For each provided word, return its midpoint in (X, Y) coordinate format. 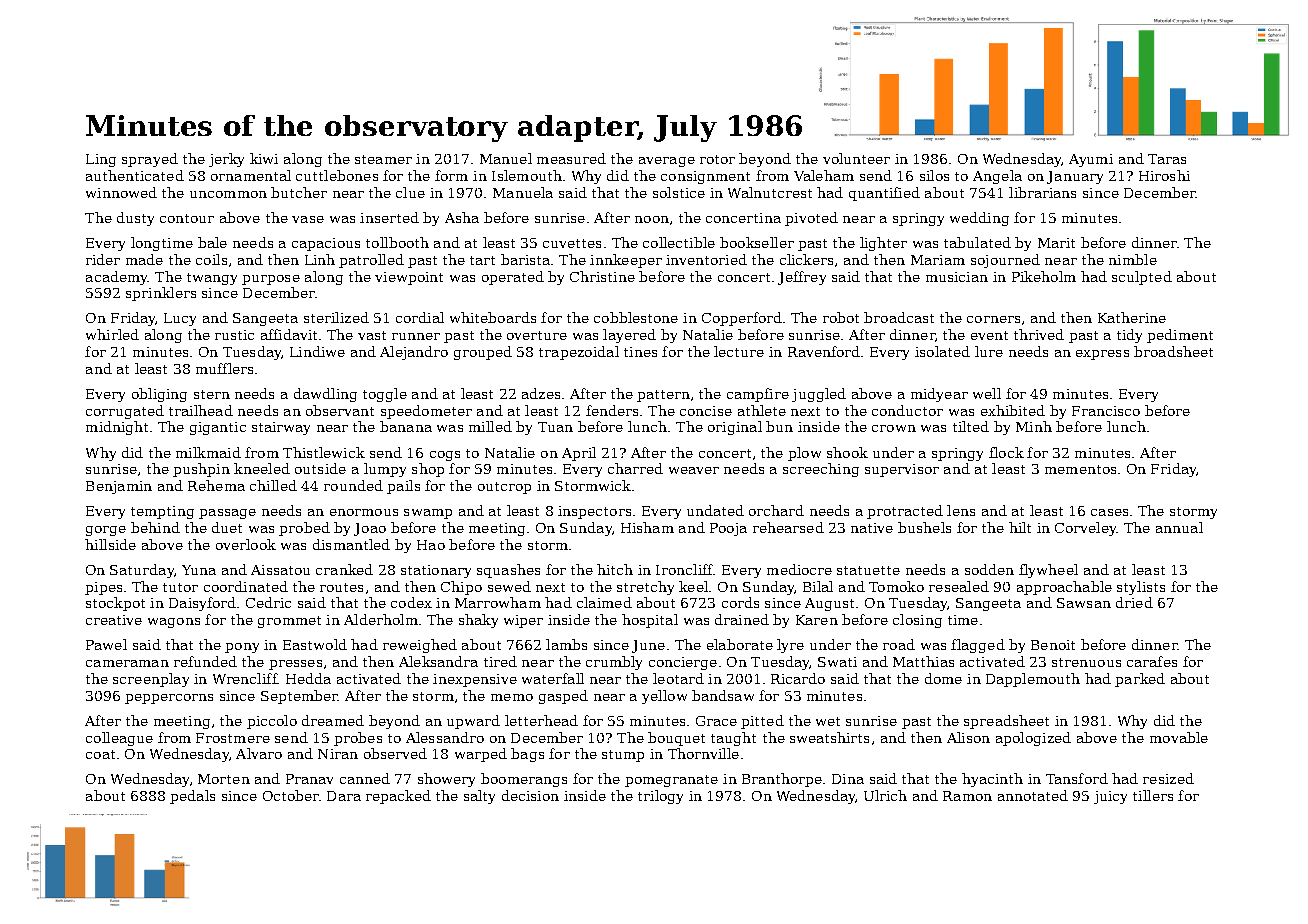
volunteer (856, 158)
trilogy (660, 797)
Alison (968, 737)
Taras (1167, 159)
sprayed (150, 160)
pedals (192, 797)
